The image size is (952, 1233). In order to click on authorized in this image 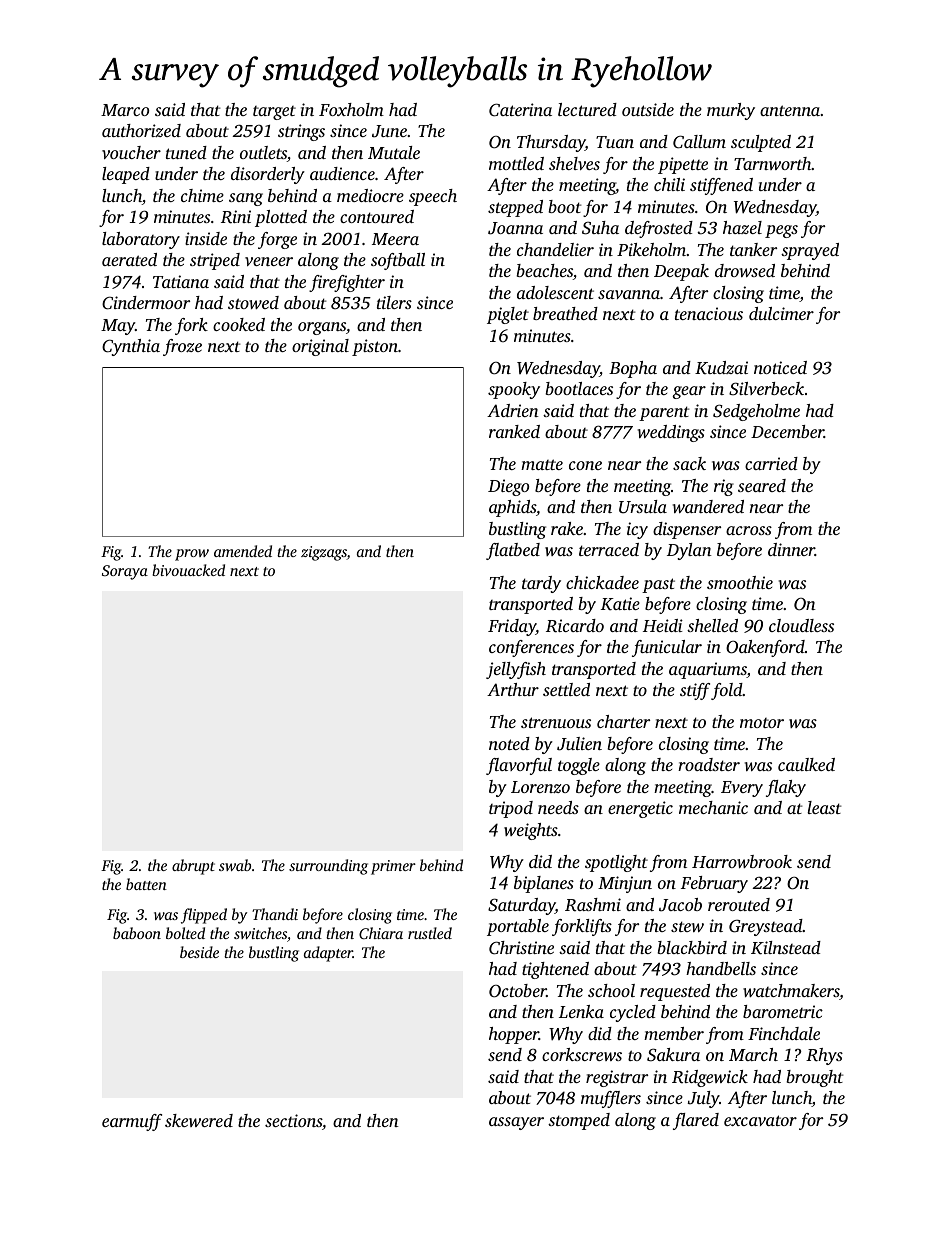, I will do `click(141, 130)`.
